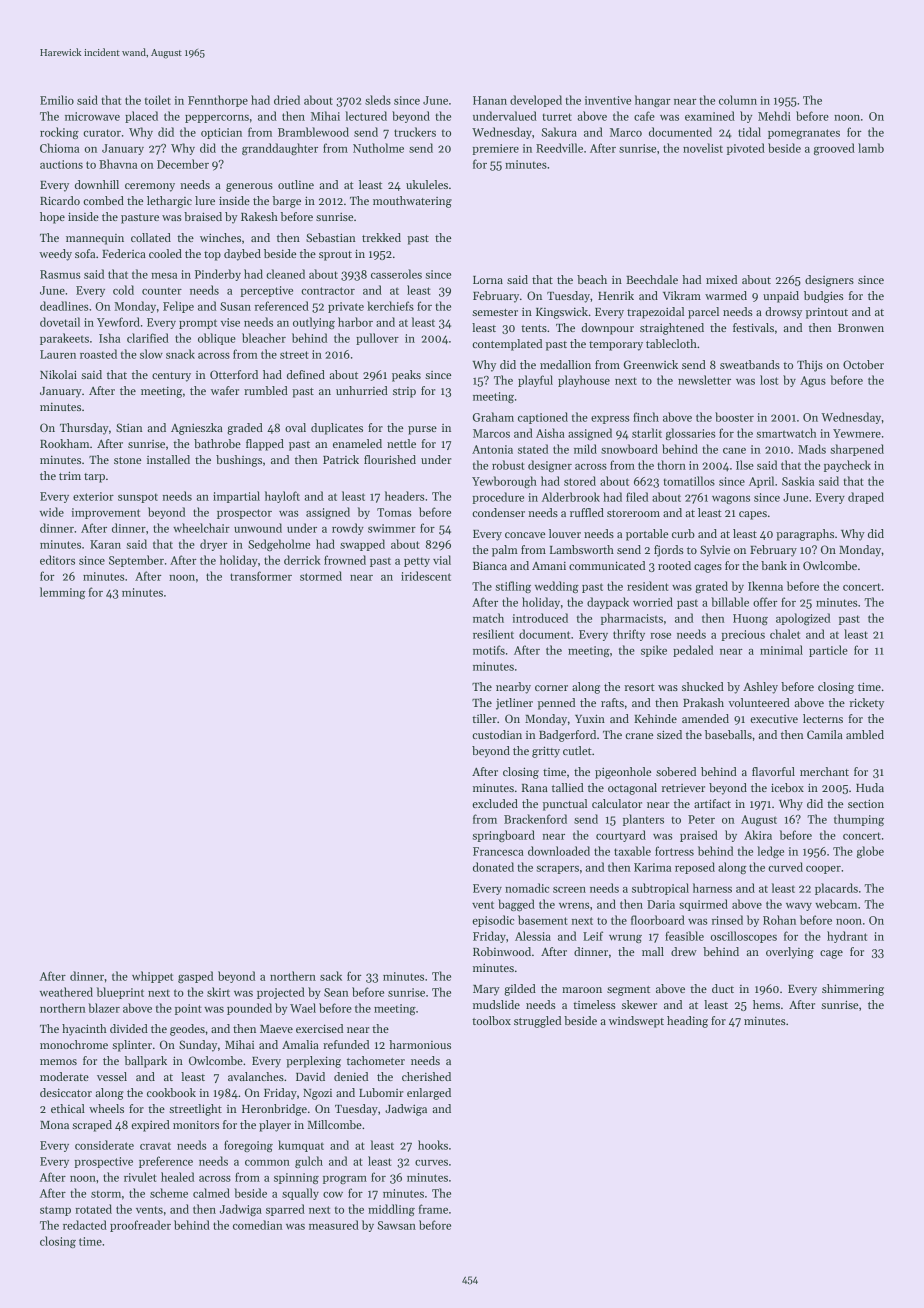 The height and width of the screenshot is (1308, 924). Describe the element at coordinates (652, 279) in the screenshot. I see `Beechdale` at that location.
